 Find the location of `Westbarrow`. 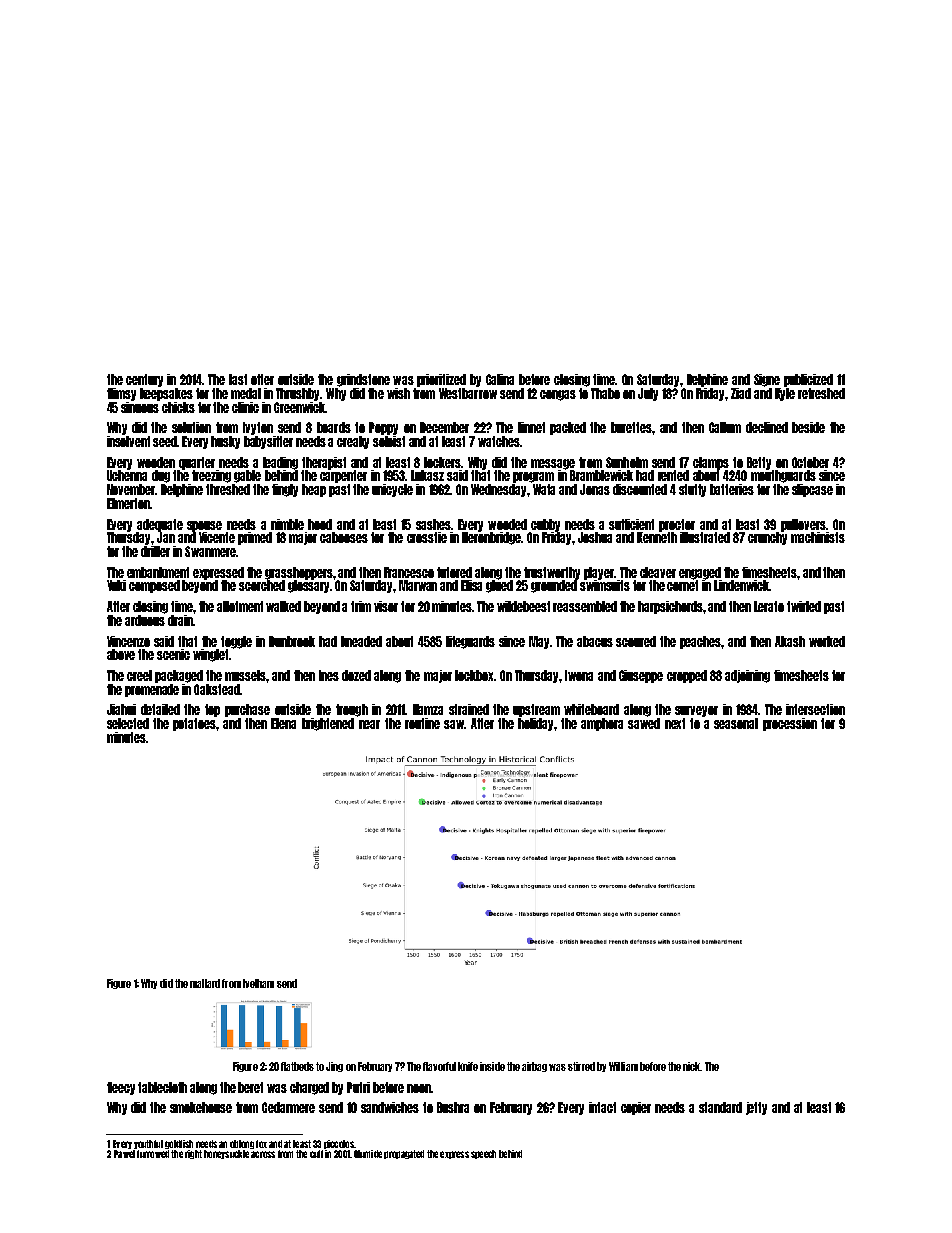

Westbarrow is located at coordinates (468, 393).
